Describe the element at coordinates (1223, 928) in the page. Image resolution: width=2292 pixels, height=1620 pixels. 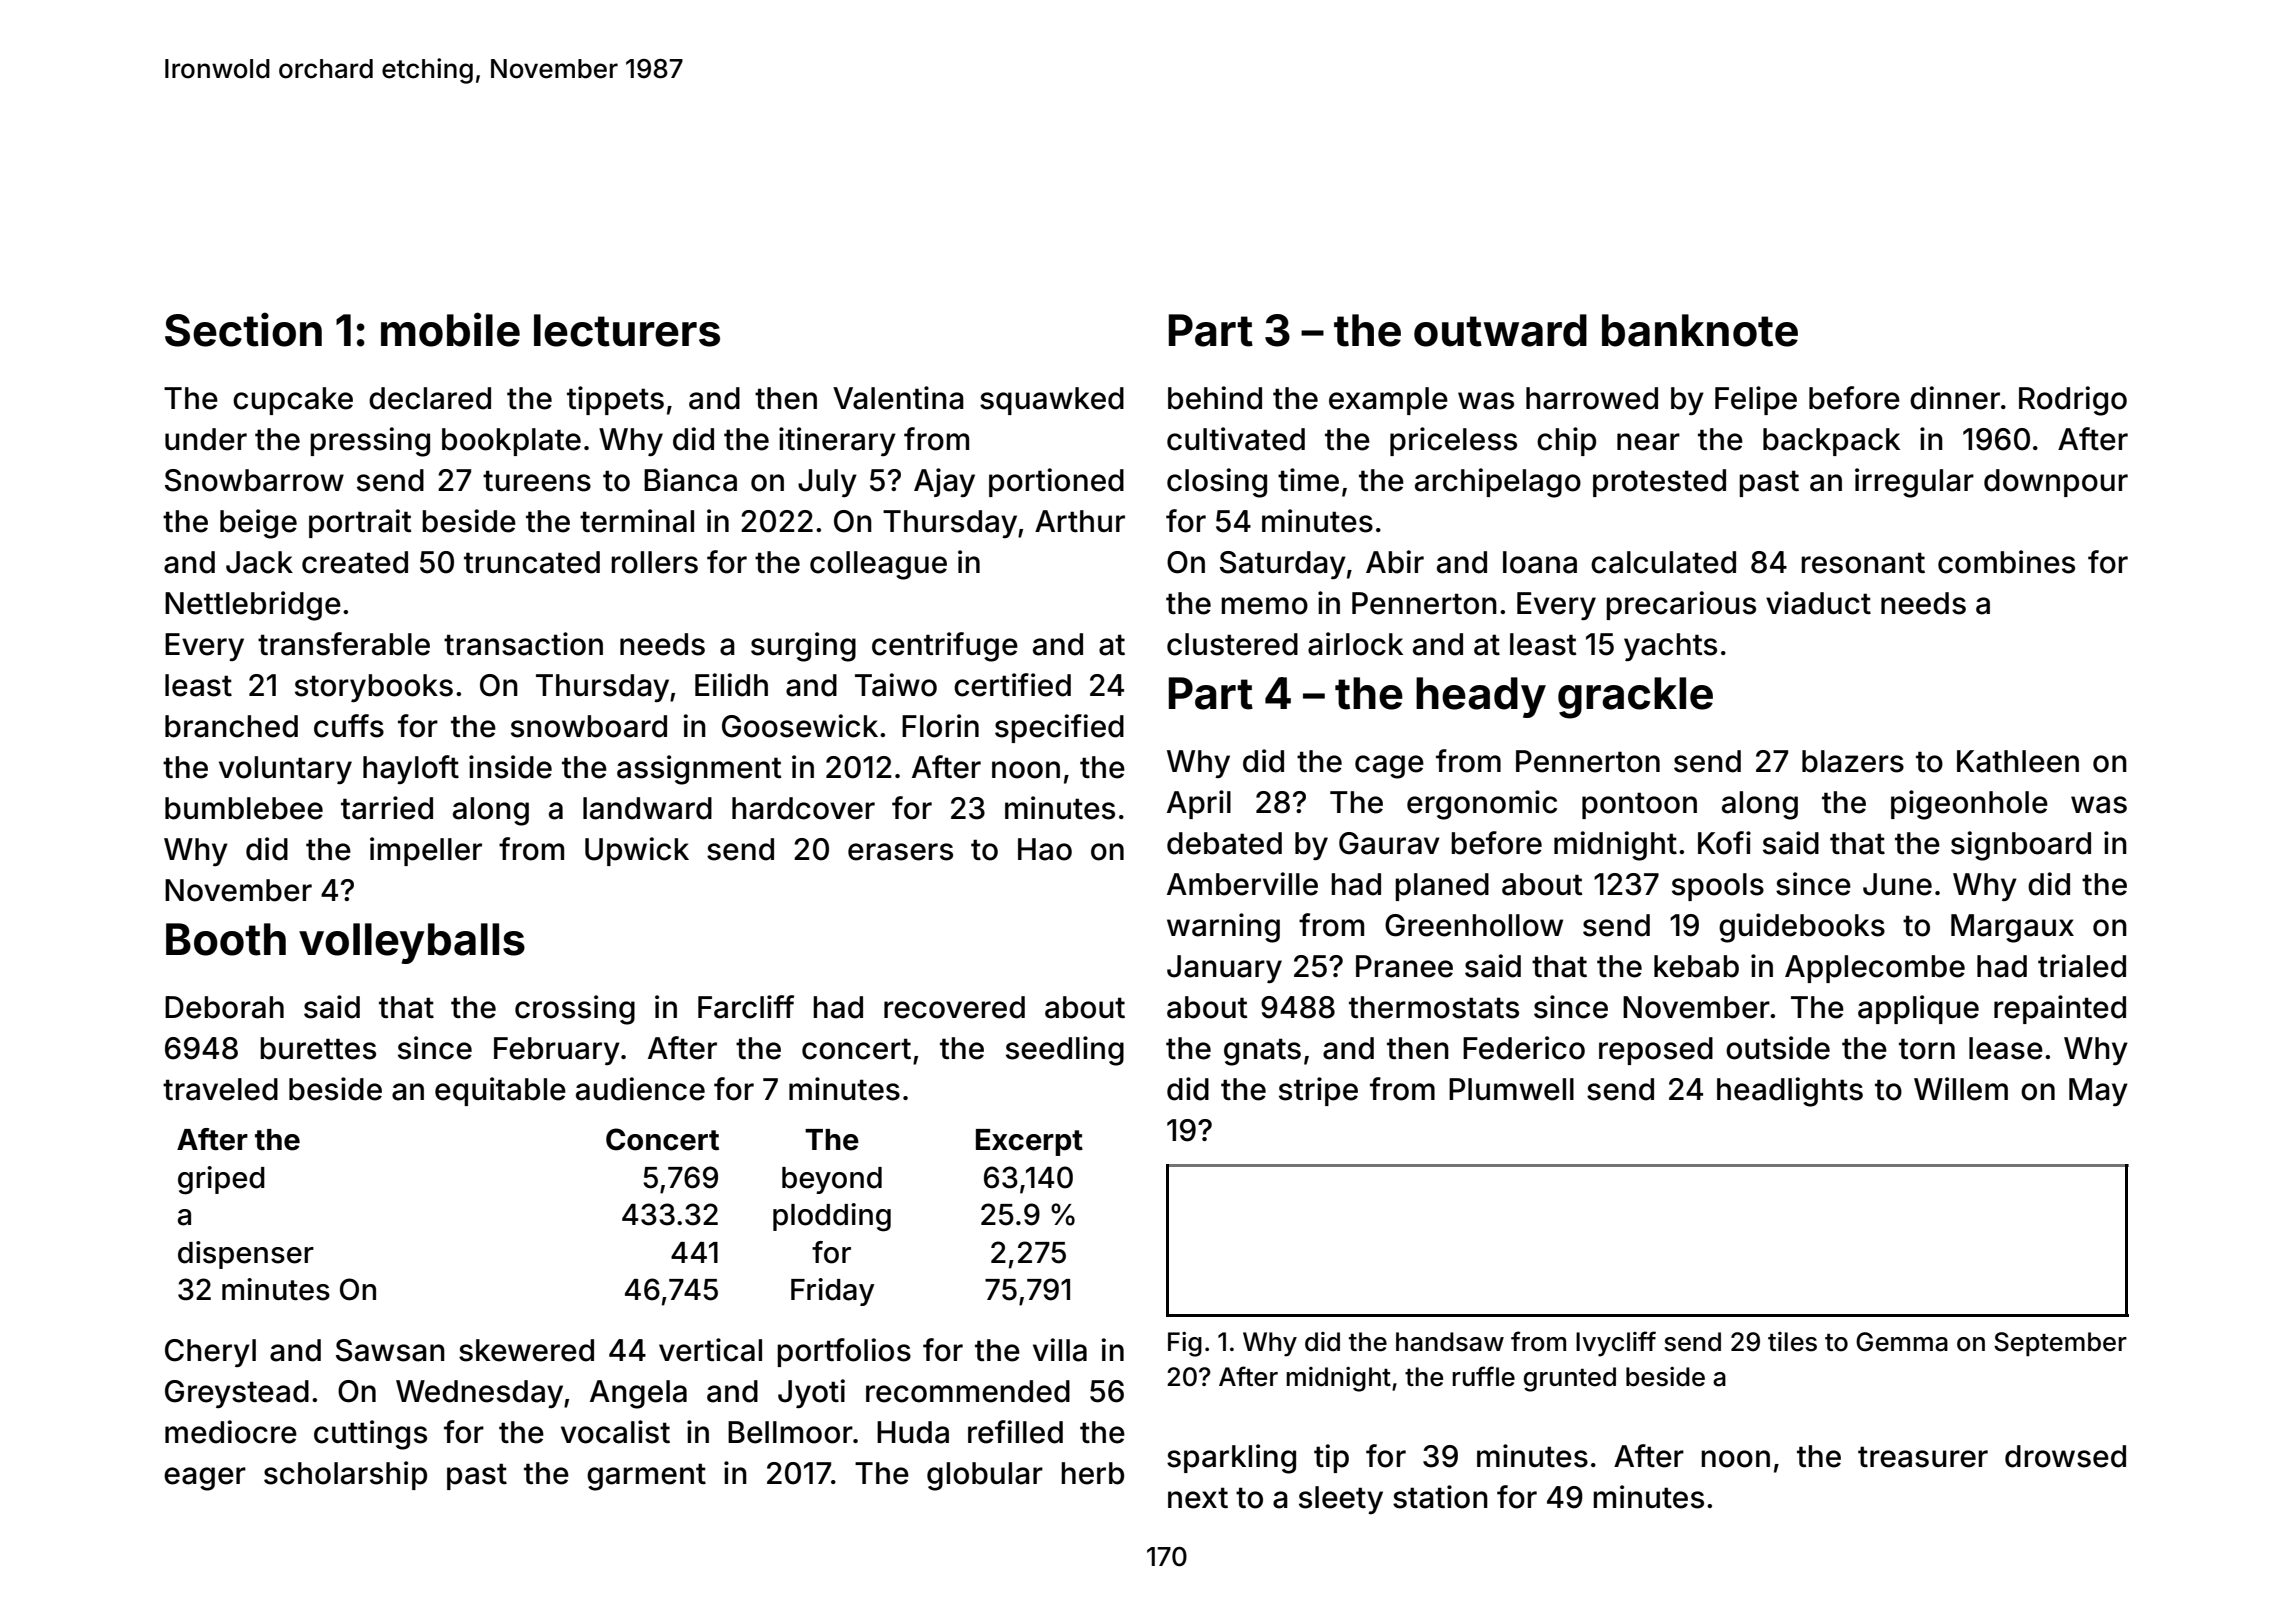
I see `warning` at that location.
